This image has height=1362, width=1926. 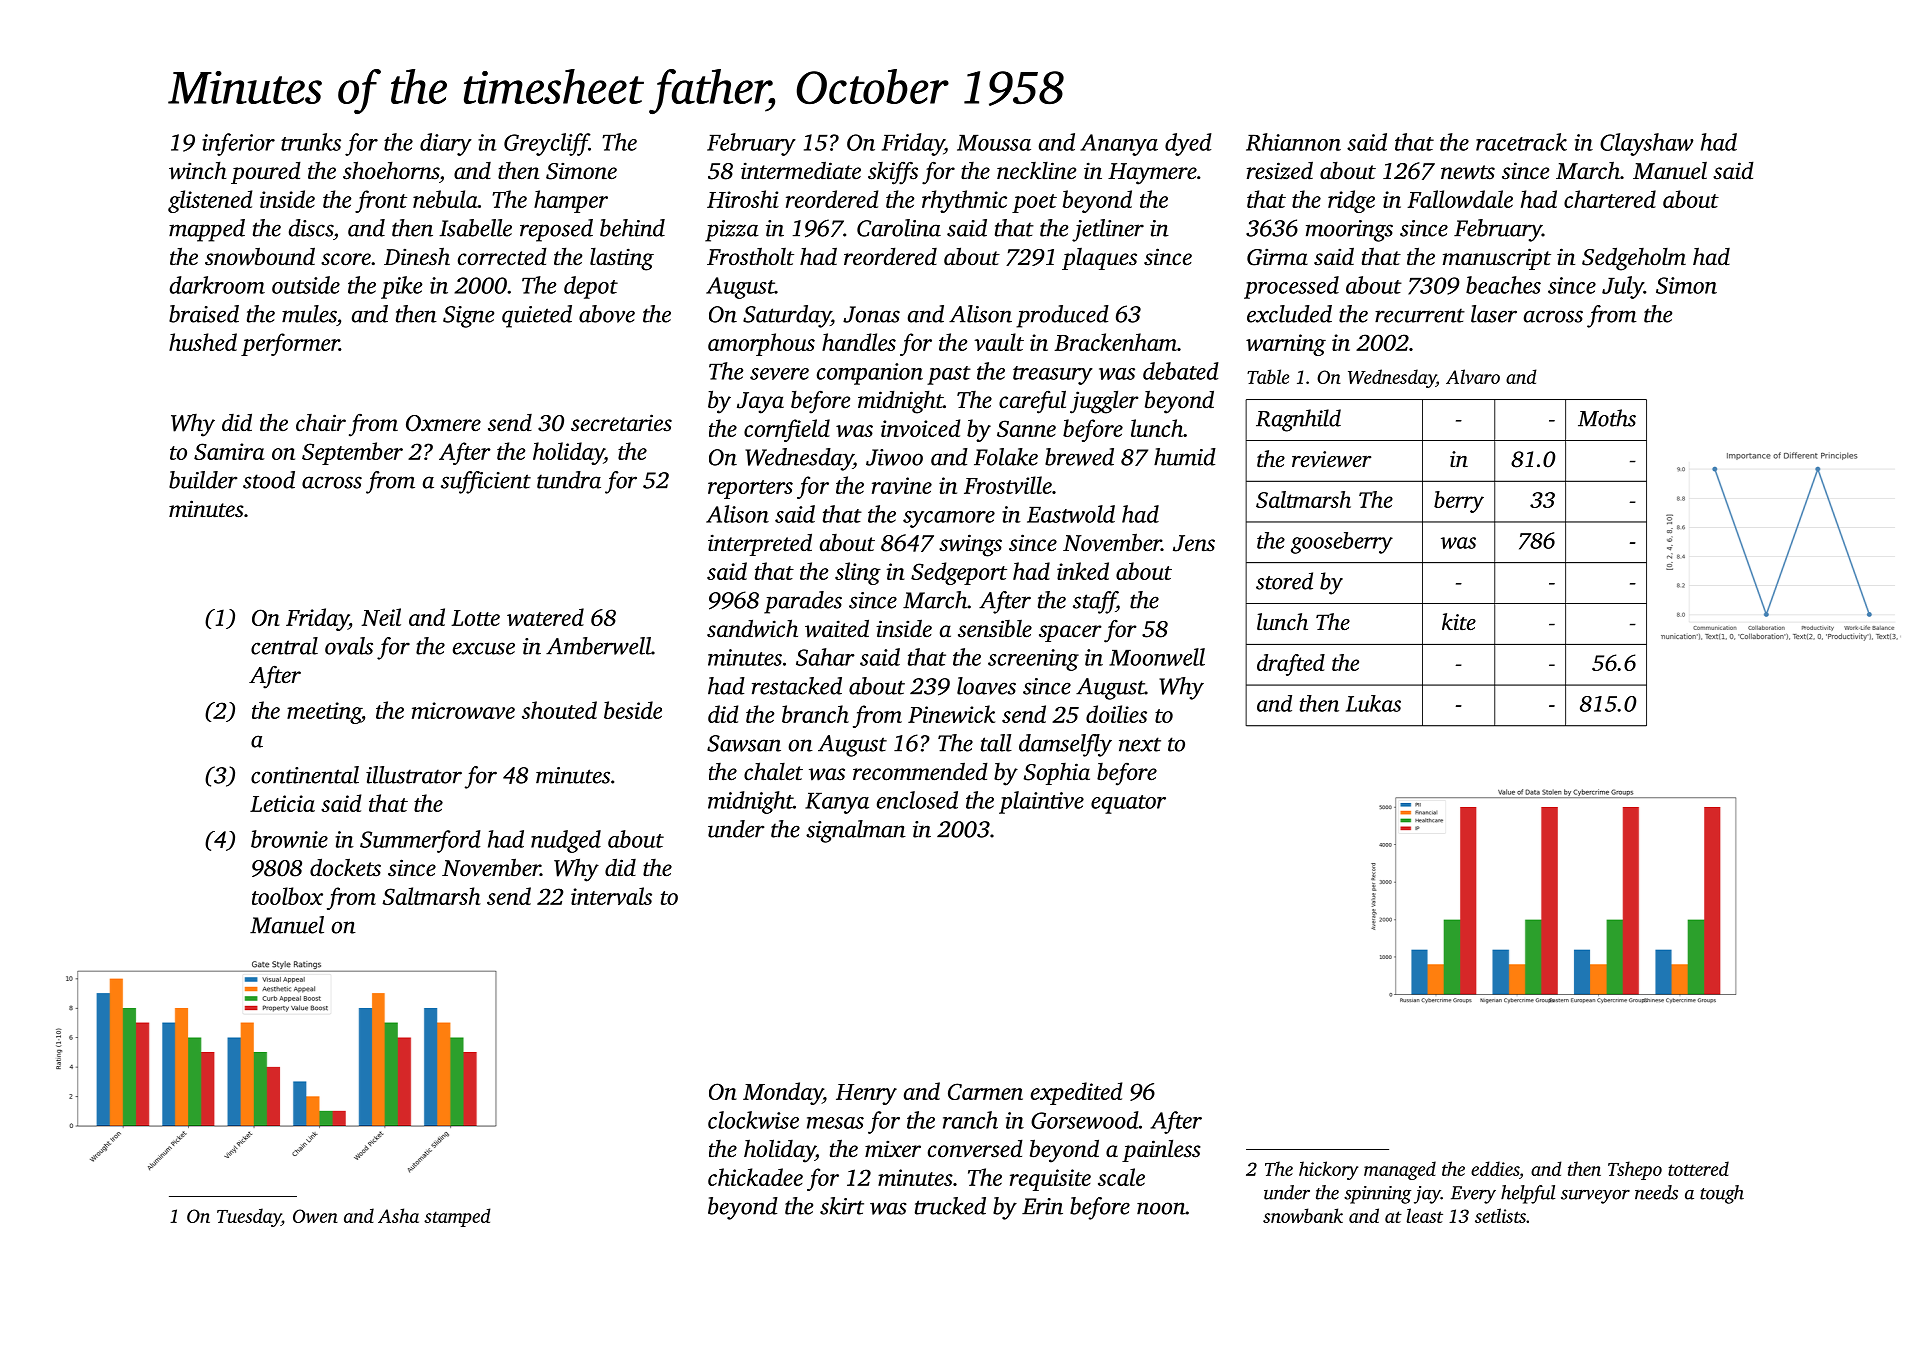 What do you see at coordinates (994, 143) in the image?
I see `Moussa` at bounding box center [994, 143].
